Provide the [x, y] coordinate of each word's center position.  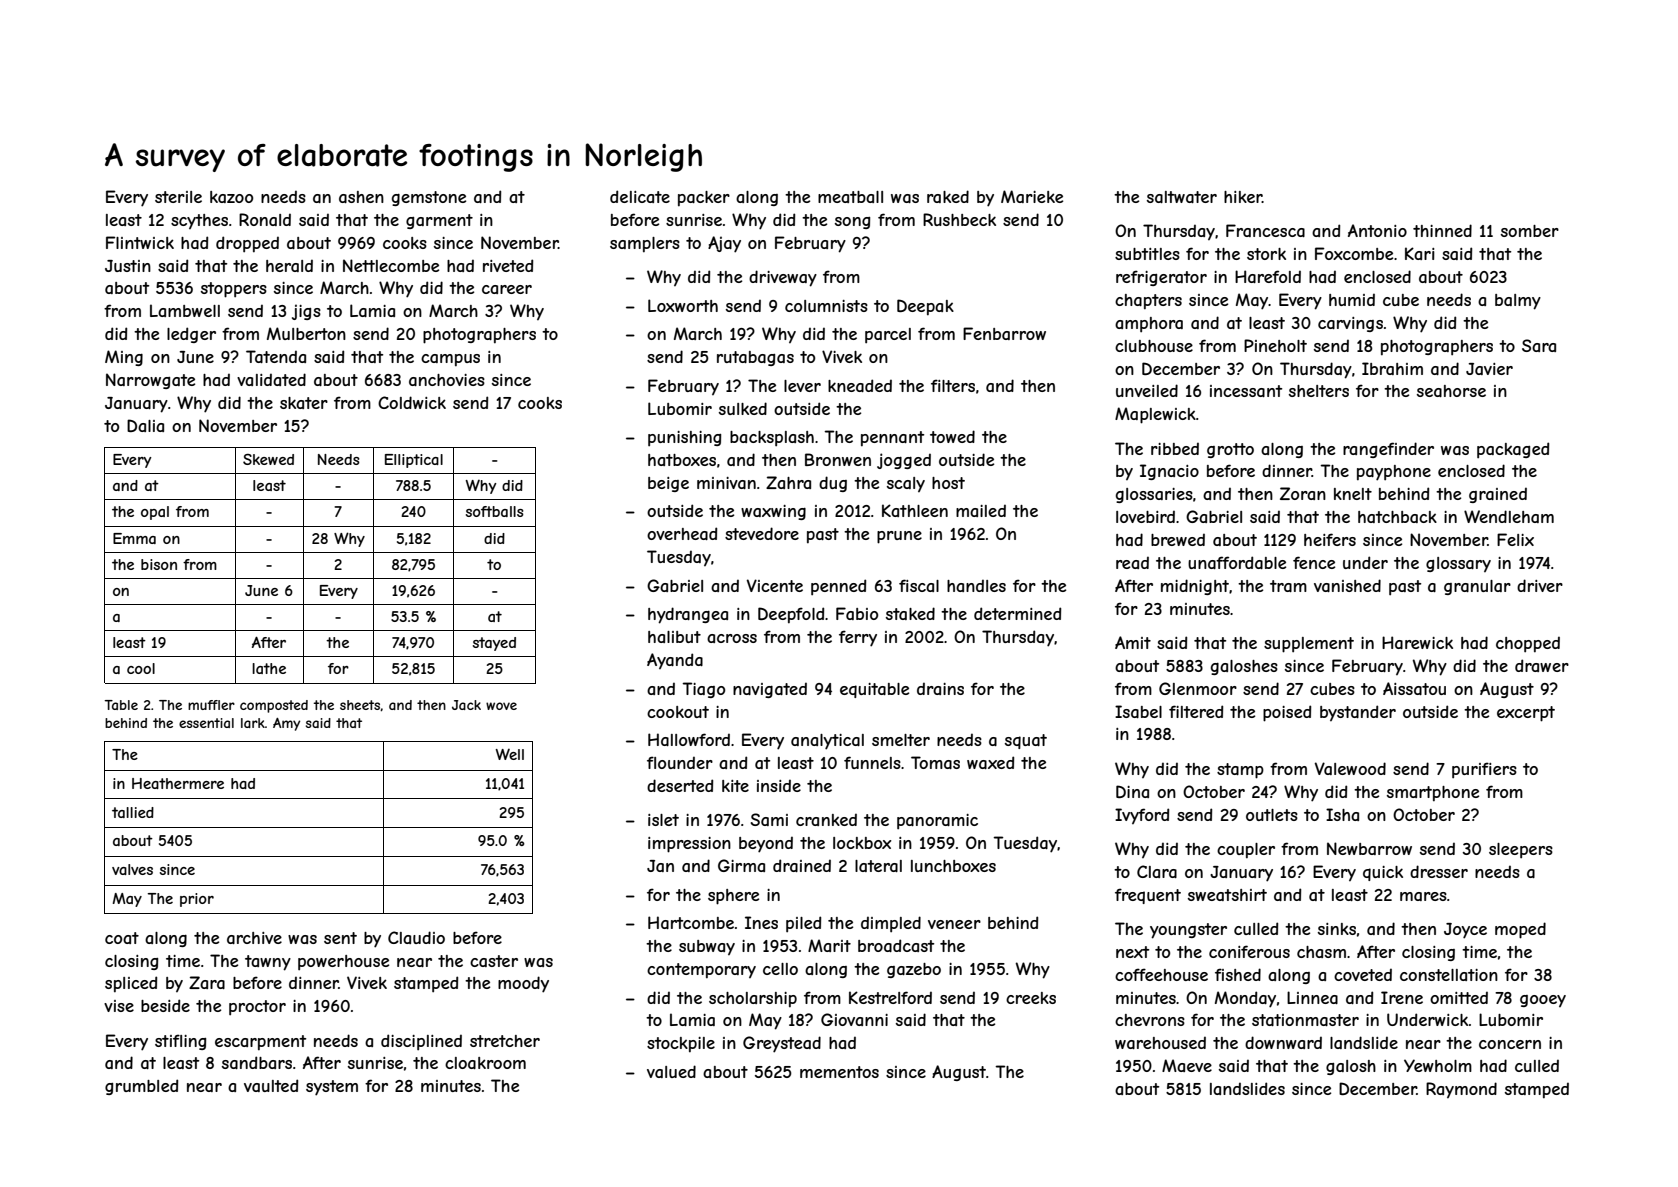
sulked [743, 408]
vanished [1347, 585]
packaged [1513, 450]
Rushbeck [959, 219]
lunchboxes [953, 866]
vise [119, 1006]
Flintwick [140, 242]
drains [940, 688]
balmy [1518, 302]
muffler [211, 705]
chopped [1528, 644]
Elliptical [414, 461]
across [732, 638]
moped [1520, 930]
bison [159, 564]
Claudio [416, 937]
